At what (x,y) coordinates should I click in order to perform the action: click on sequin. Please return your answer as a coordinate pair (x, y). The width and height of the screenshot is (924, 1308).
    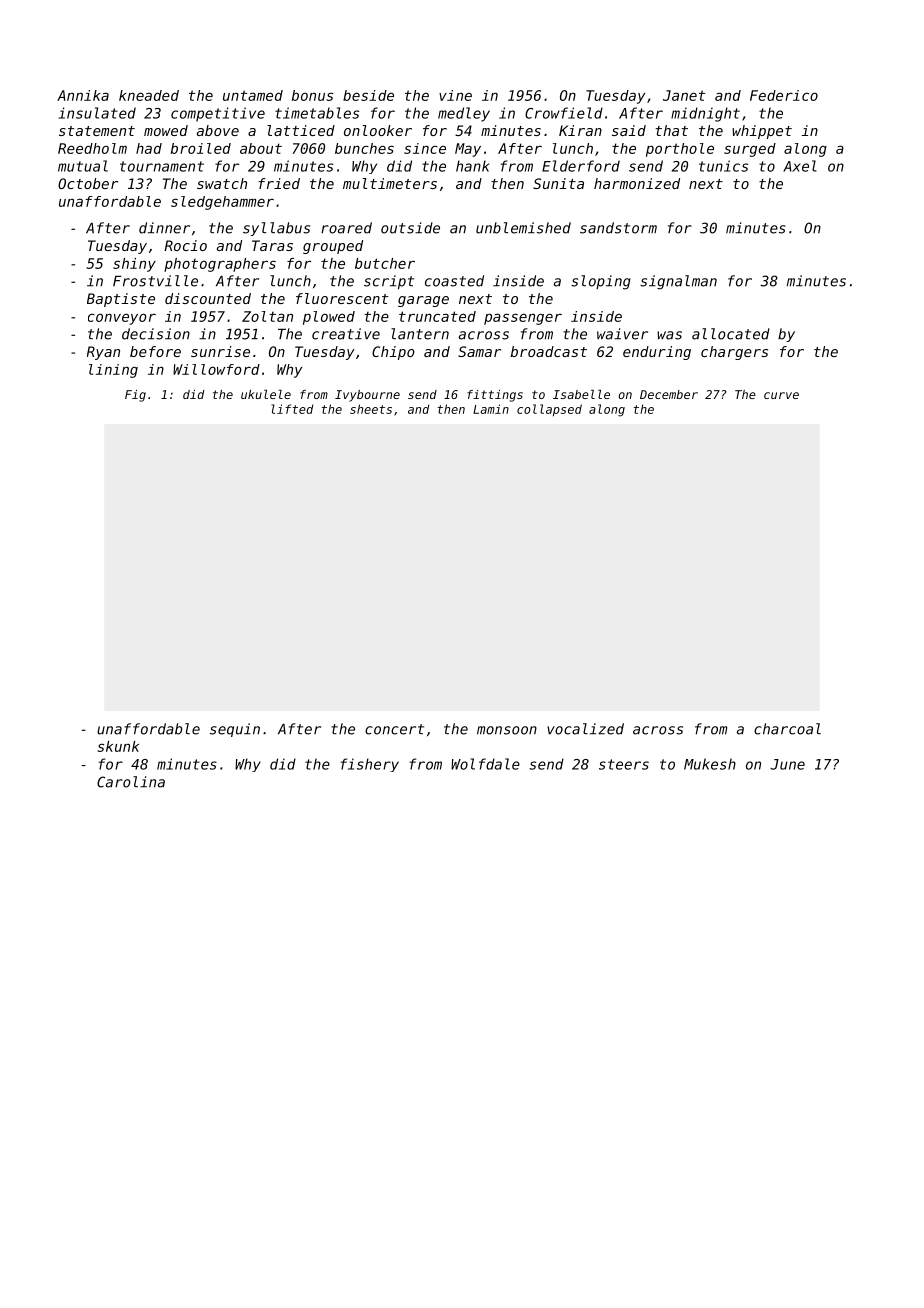
    Looking at the image, I should click on (235, 730).
